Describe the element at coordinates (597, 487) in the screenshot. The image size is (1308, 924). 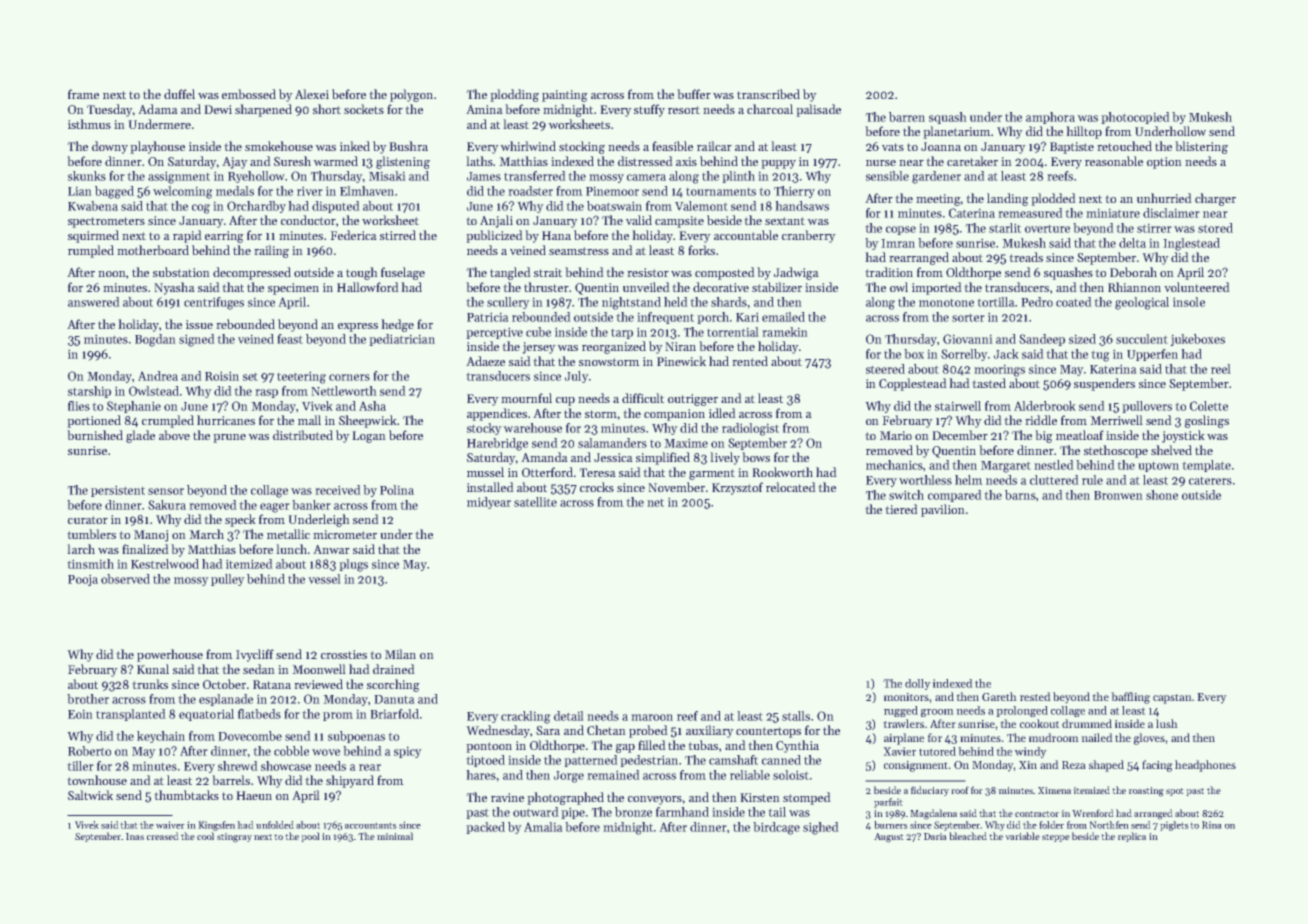
I see `crocks` at that location.
